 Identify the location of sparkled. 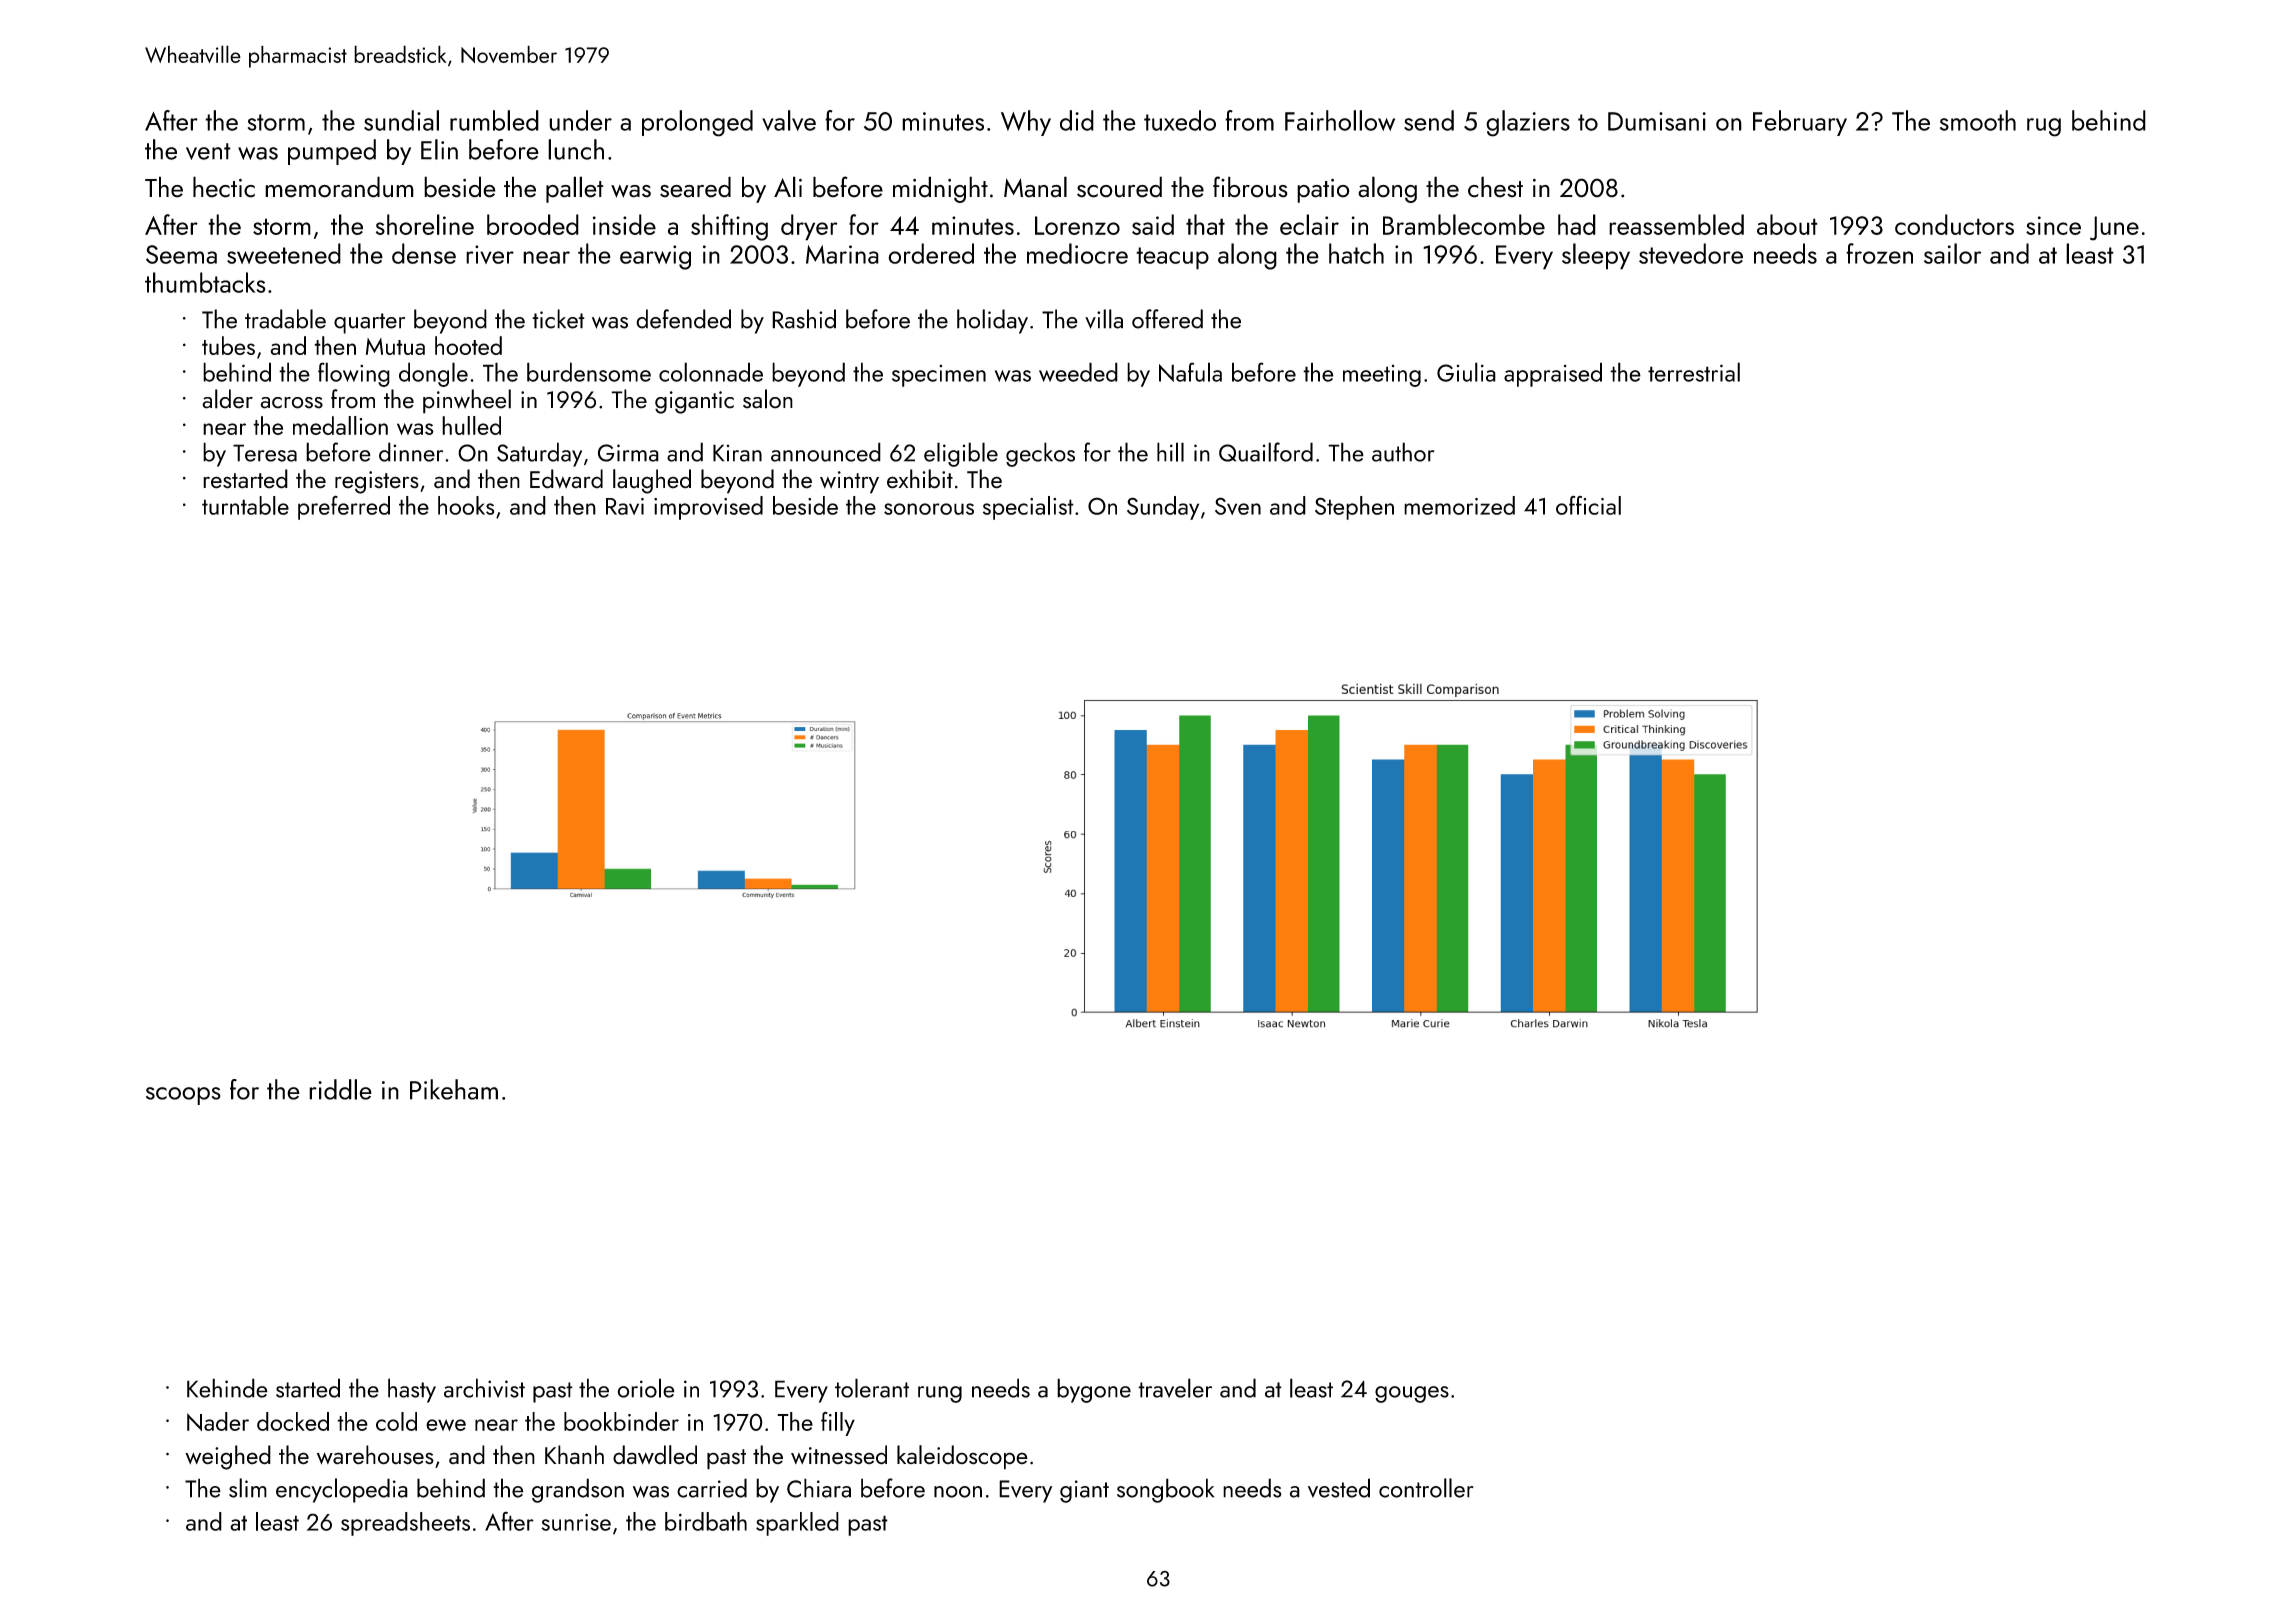
(797, 1524).
